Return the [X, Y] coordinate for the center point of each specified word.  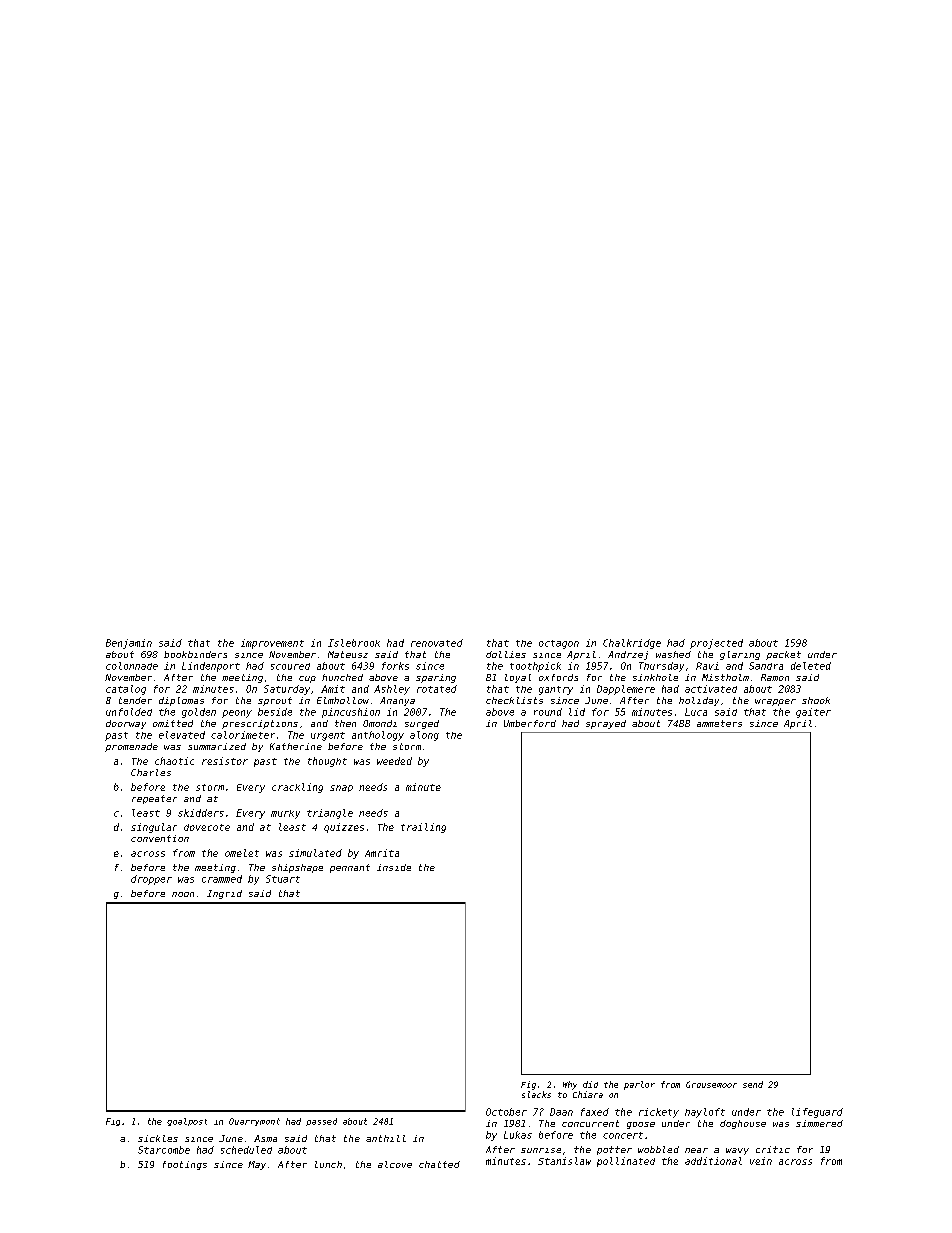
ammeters [719, 723]
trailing [423, 828]
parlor [639, 1085]
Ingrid [224, 894]
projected [716, 644]
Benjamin [129, 644]
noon [183, 894]
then [345, 723]
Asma [265, 1138]
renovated [437, 643]
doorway [126, 724]
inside [394, 867]
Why [570, 1085]
